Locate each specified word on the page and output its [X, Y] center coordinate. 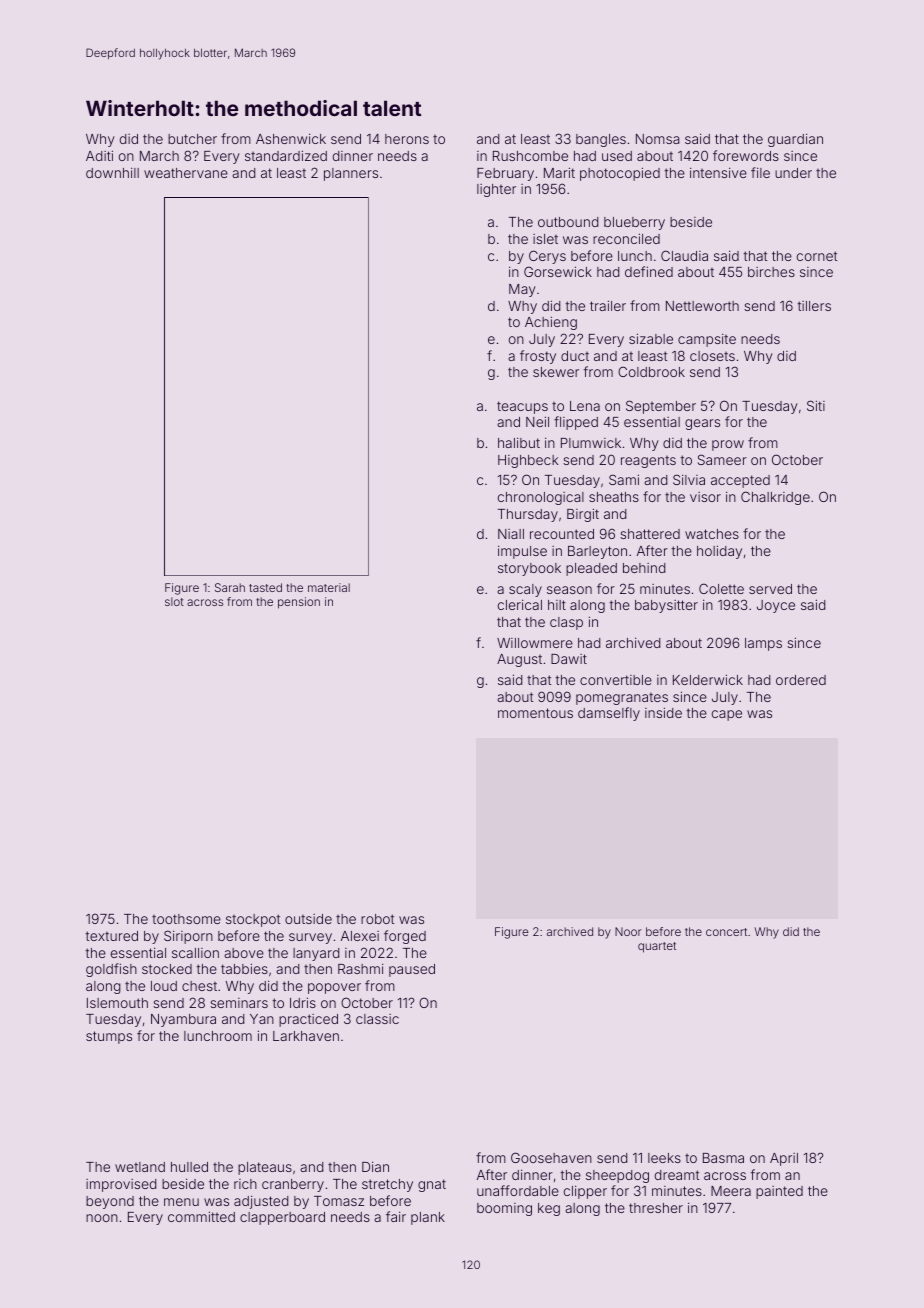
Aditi [99, 155]
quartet [657, 947]
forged [405, 937]
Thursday [528, 515]
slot [174, 601]
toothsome [186, 919]
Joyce [776, 606]
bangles [601, 140]
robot [377, 919]
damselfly [609, 714]
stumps [109, 1037]
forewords [746, 155]
